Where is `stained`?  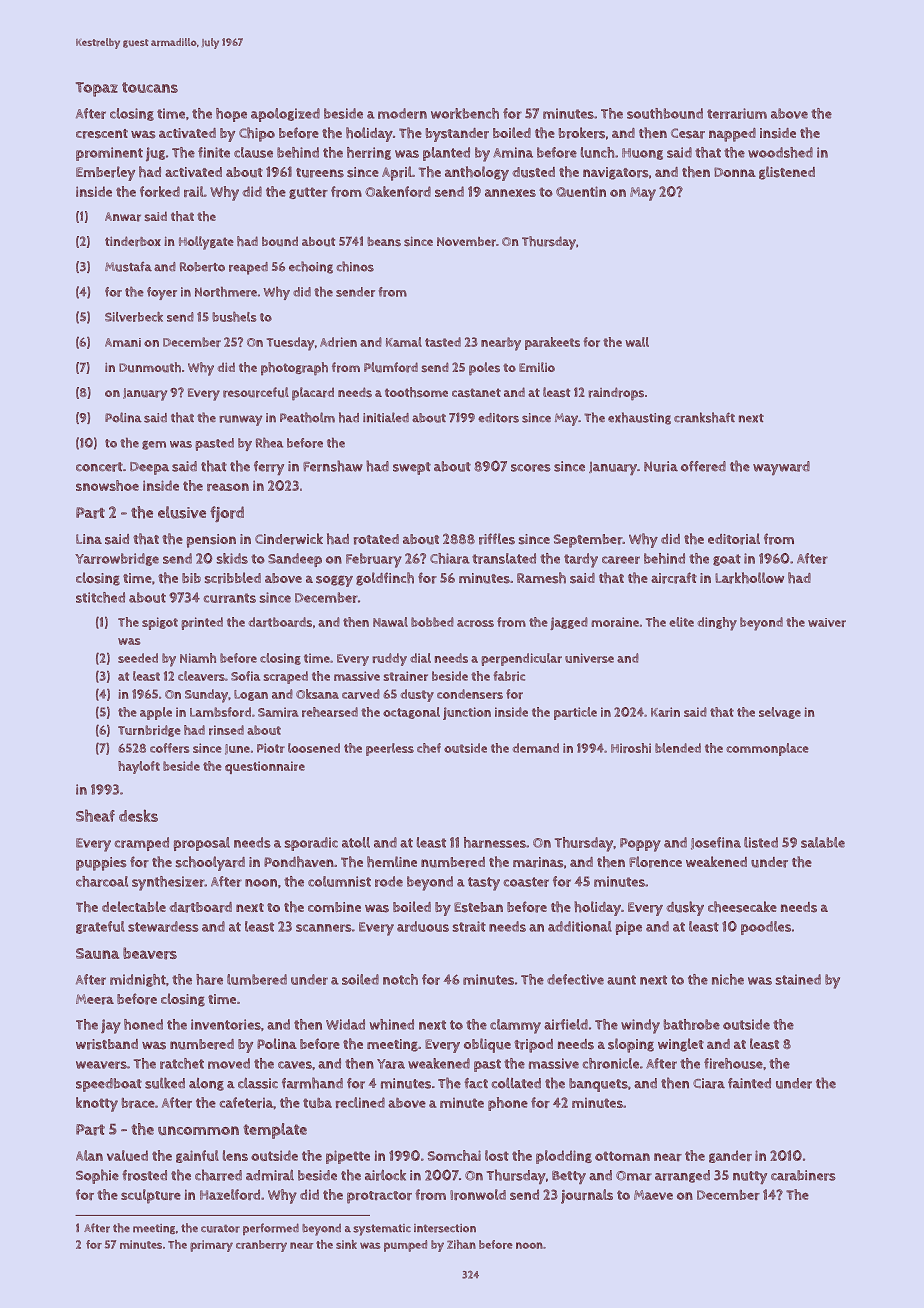 stained is located at coordinates (798, 979).
